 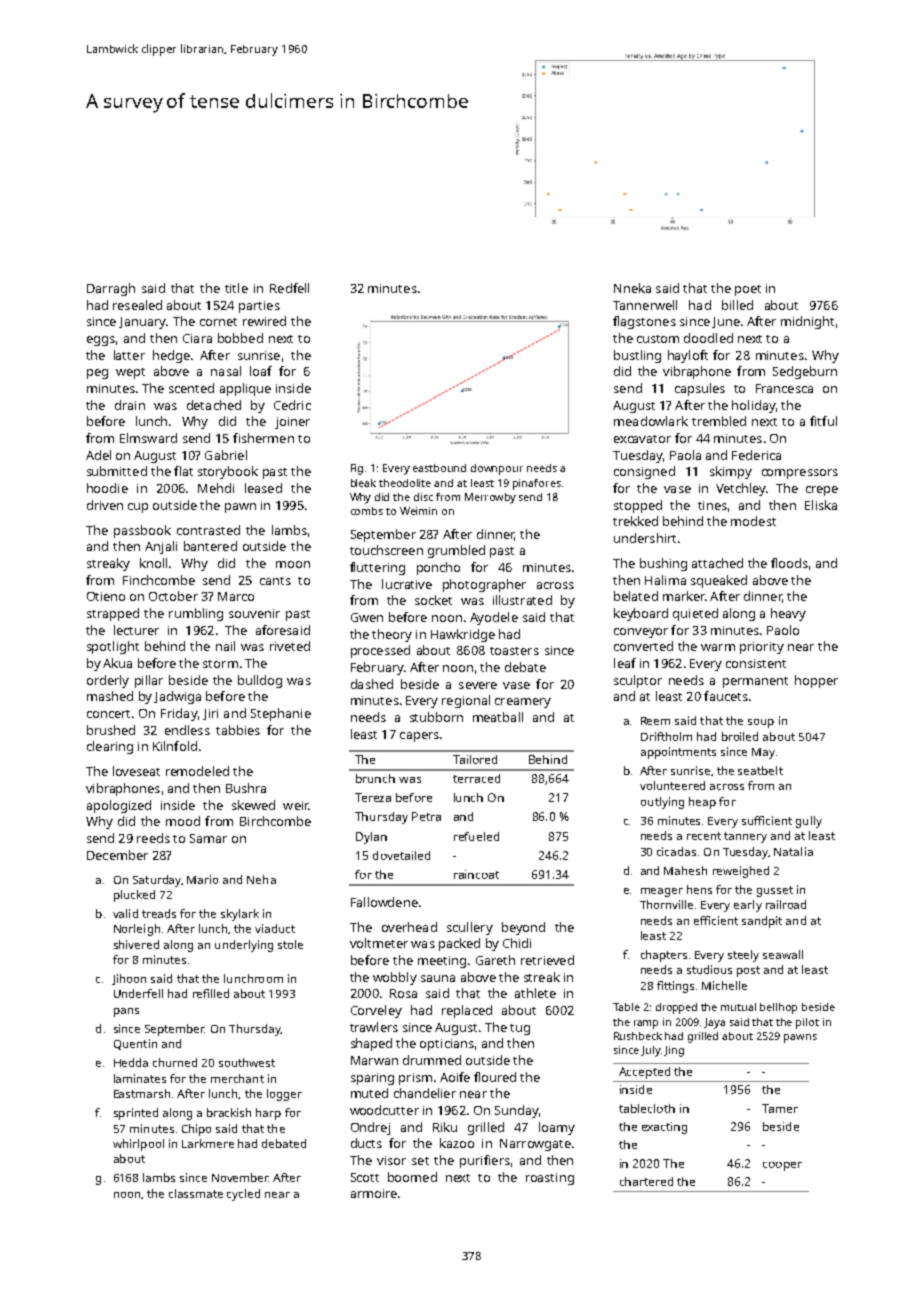 I want to click on creamery, so click(x=523, y=703).
